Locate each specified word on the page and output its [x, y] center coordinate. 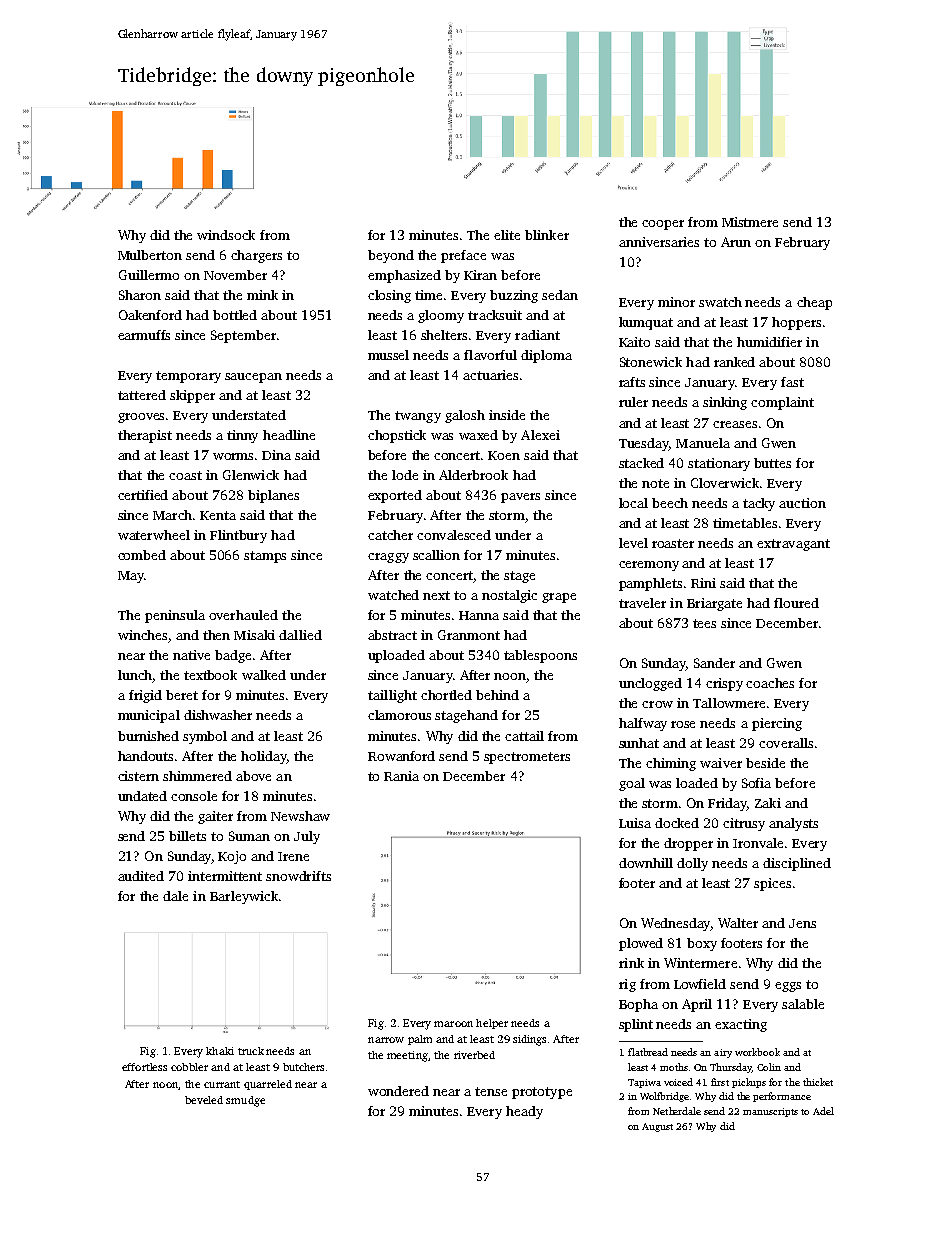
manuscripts [770, 1112]
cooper [663, 225]
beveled [204, 1100]
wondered [398, 1091]
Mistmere [750, 222]
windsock [226, 235]
